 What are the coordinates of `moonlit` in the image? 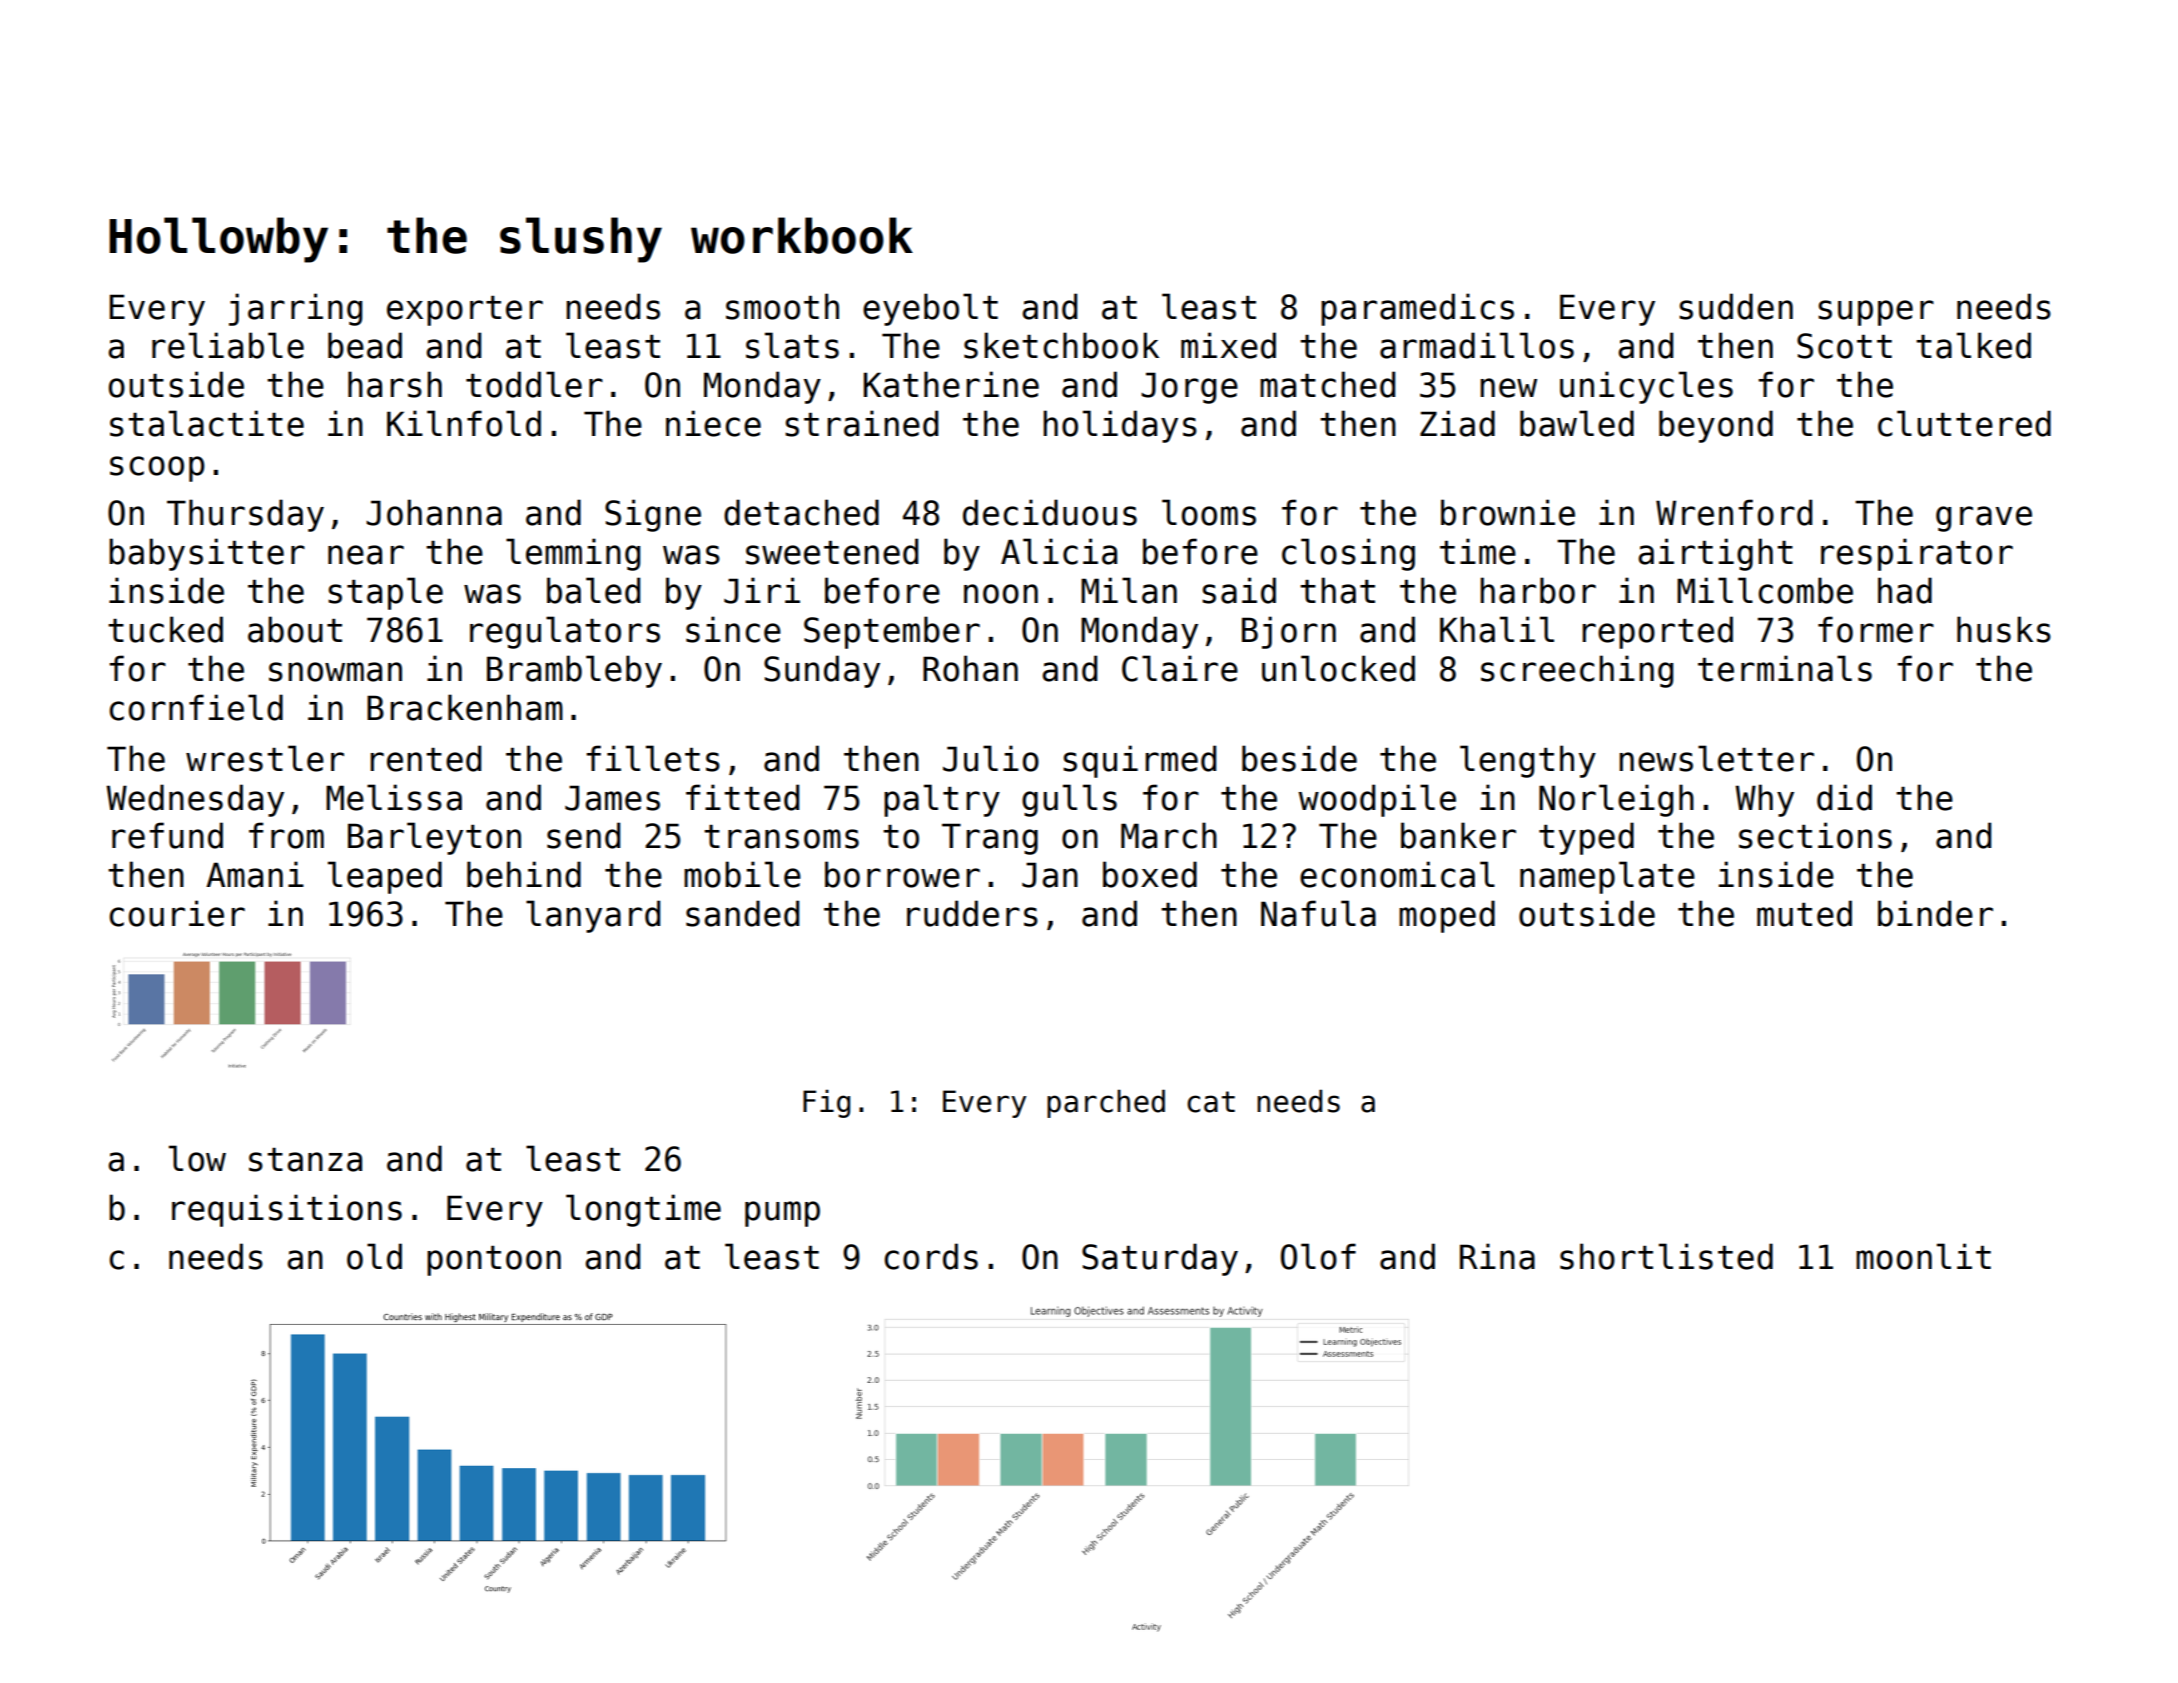 It's located at (1923, 1256).
